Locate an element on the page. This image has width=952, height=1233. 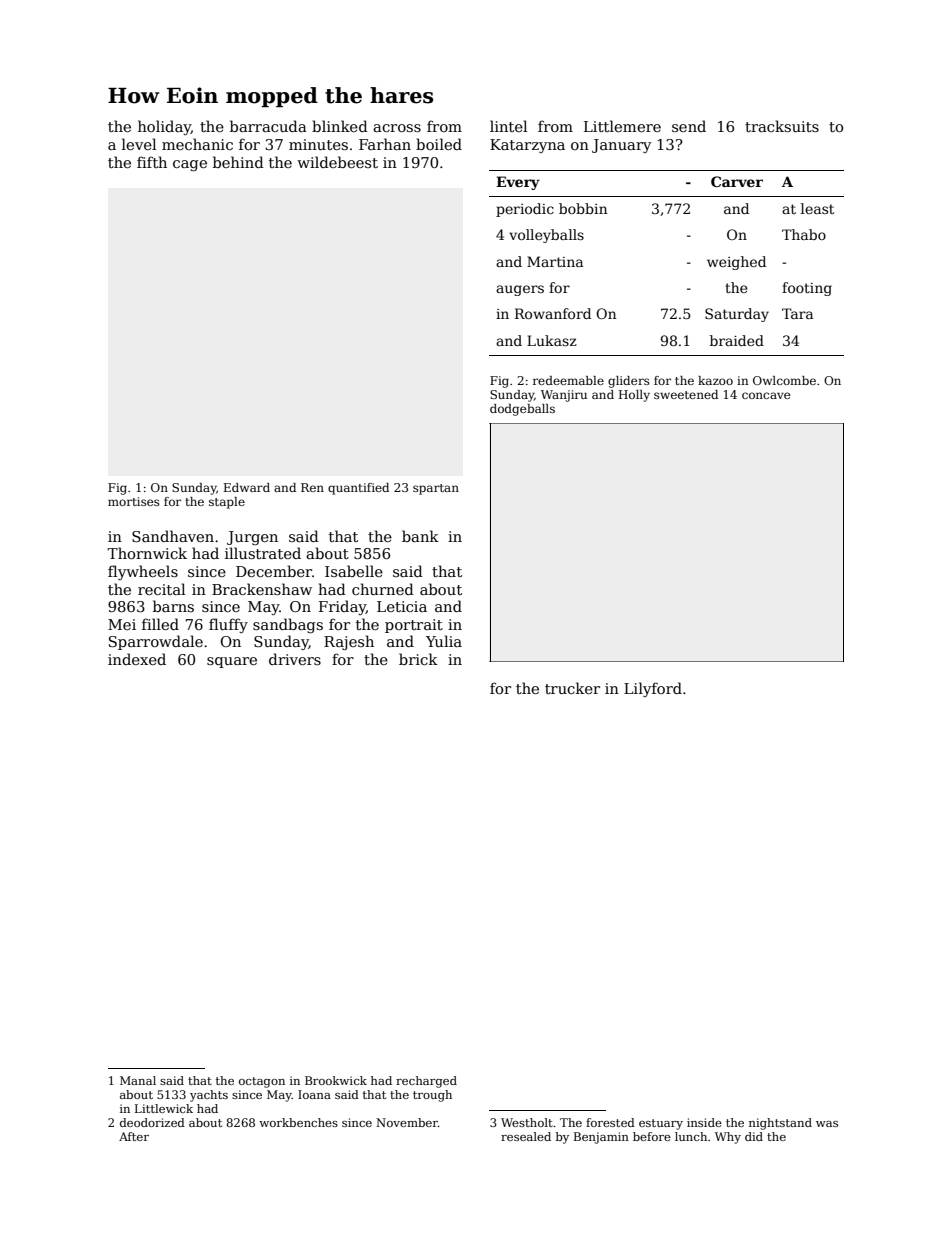
Every is located at coordinates (518, 183).
